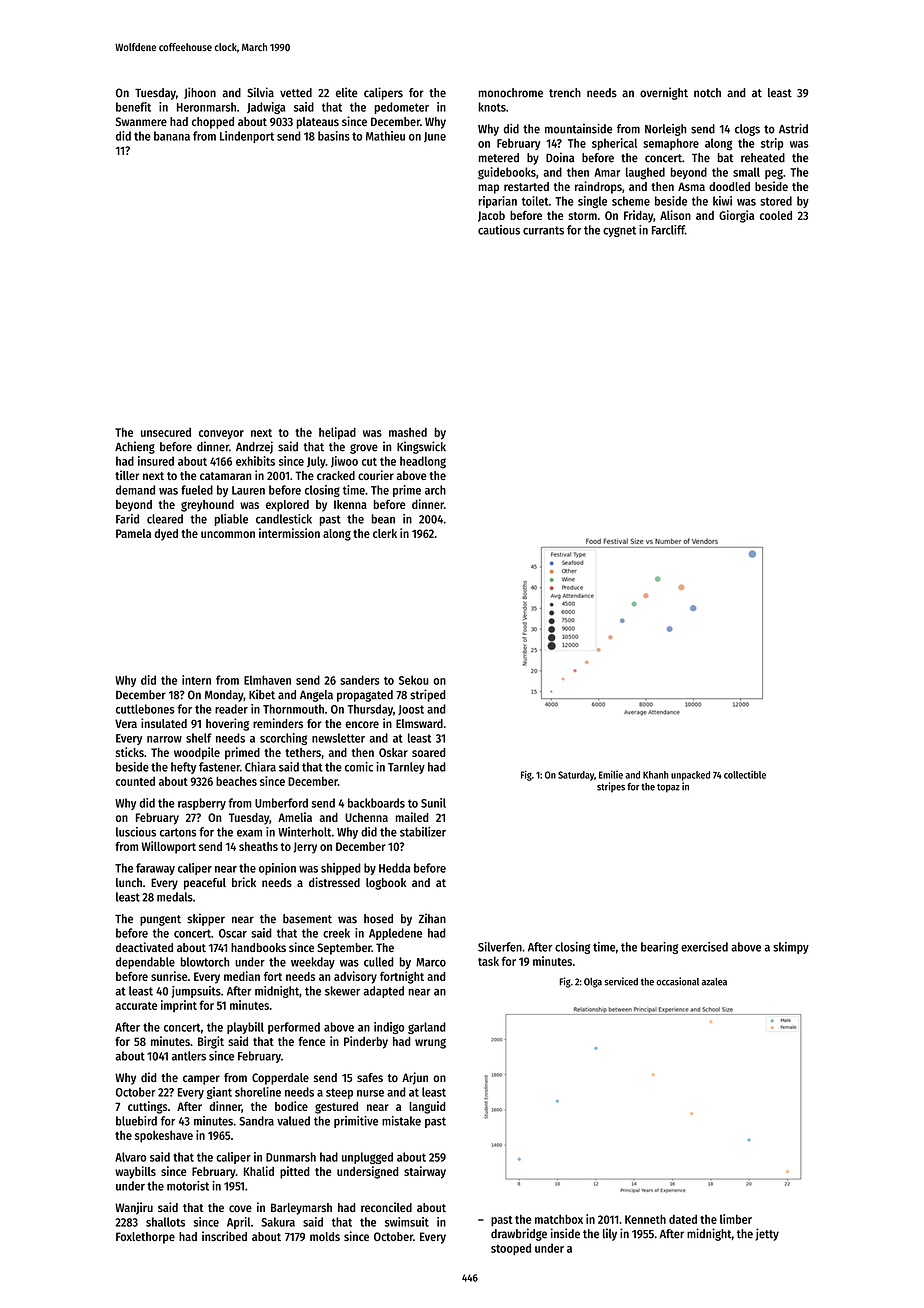 The height and width of the screenshot is (1308, 924). What do you see at coordinates (385, 533) in the screenshot?
I see `clerk` at bounding box center [385, 533].
